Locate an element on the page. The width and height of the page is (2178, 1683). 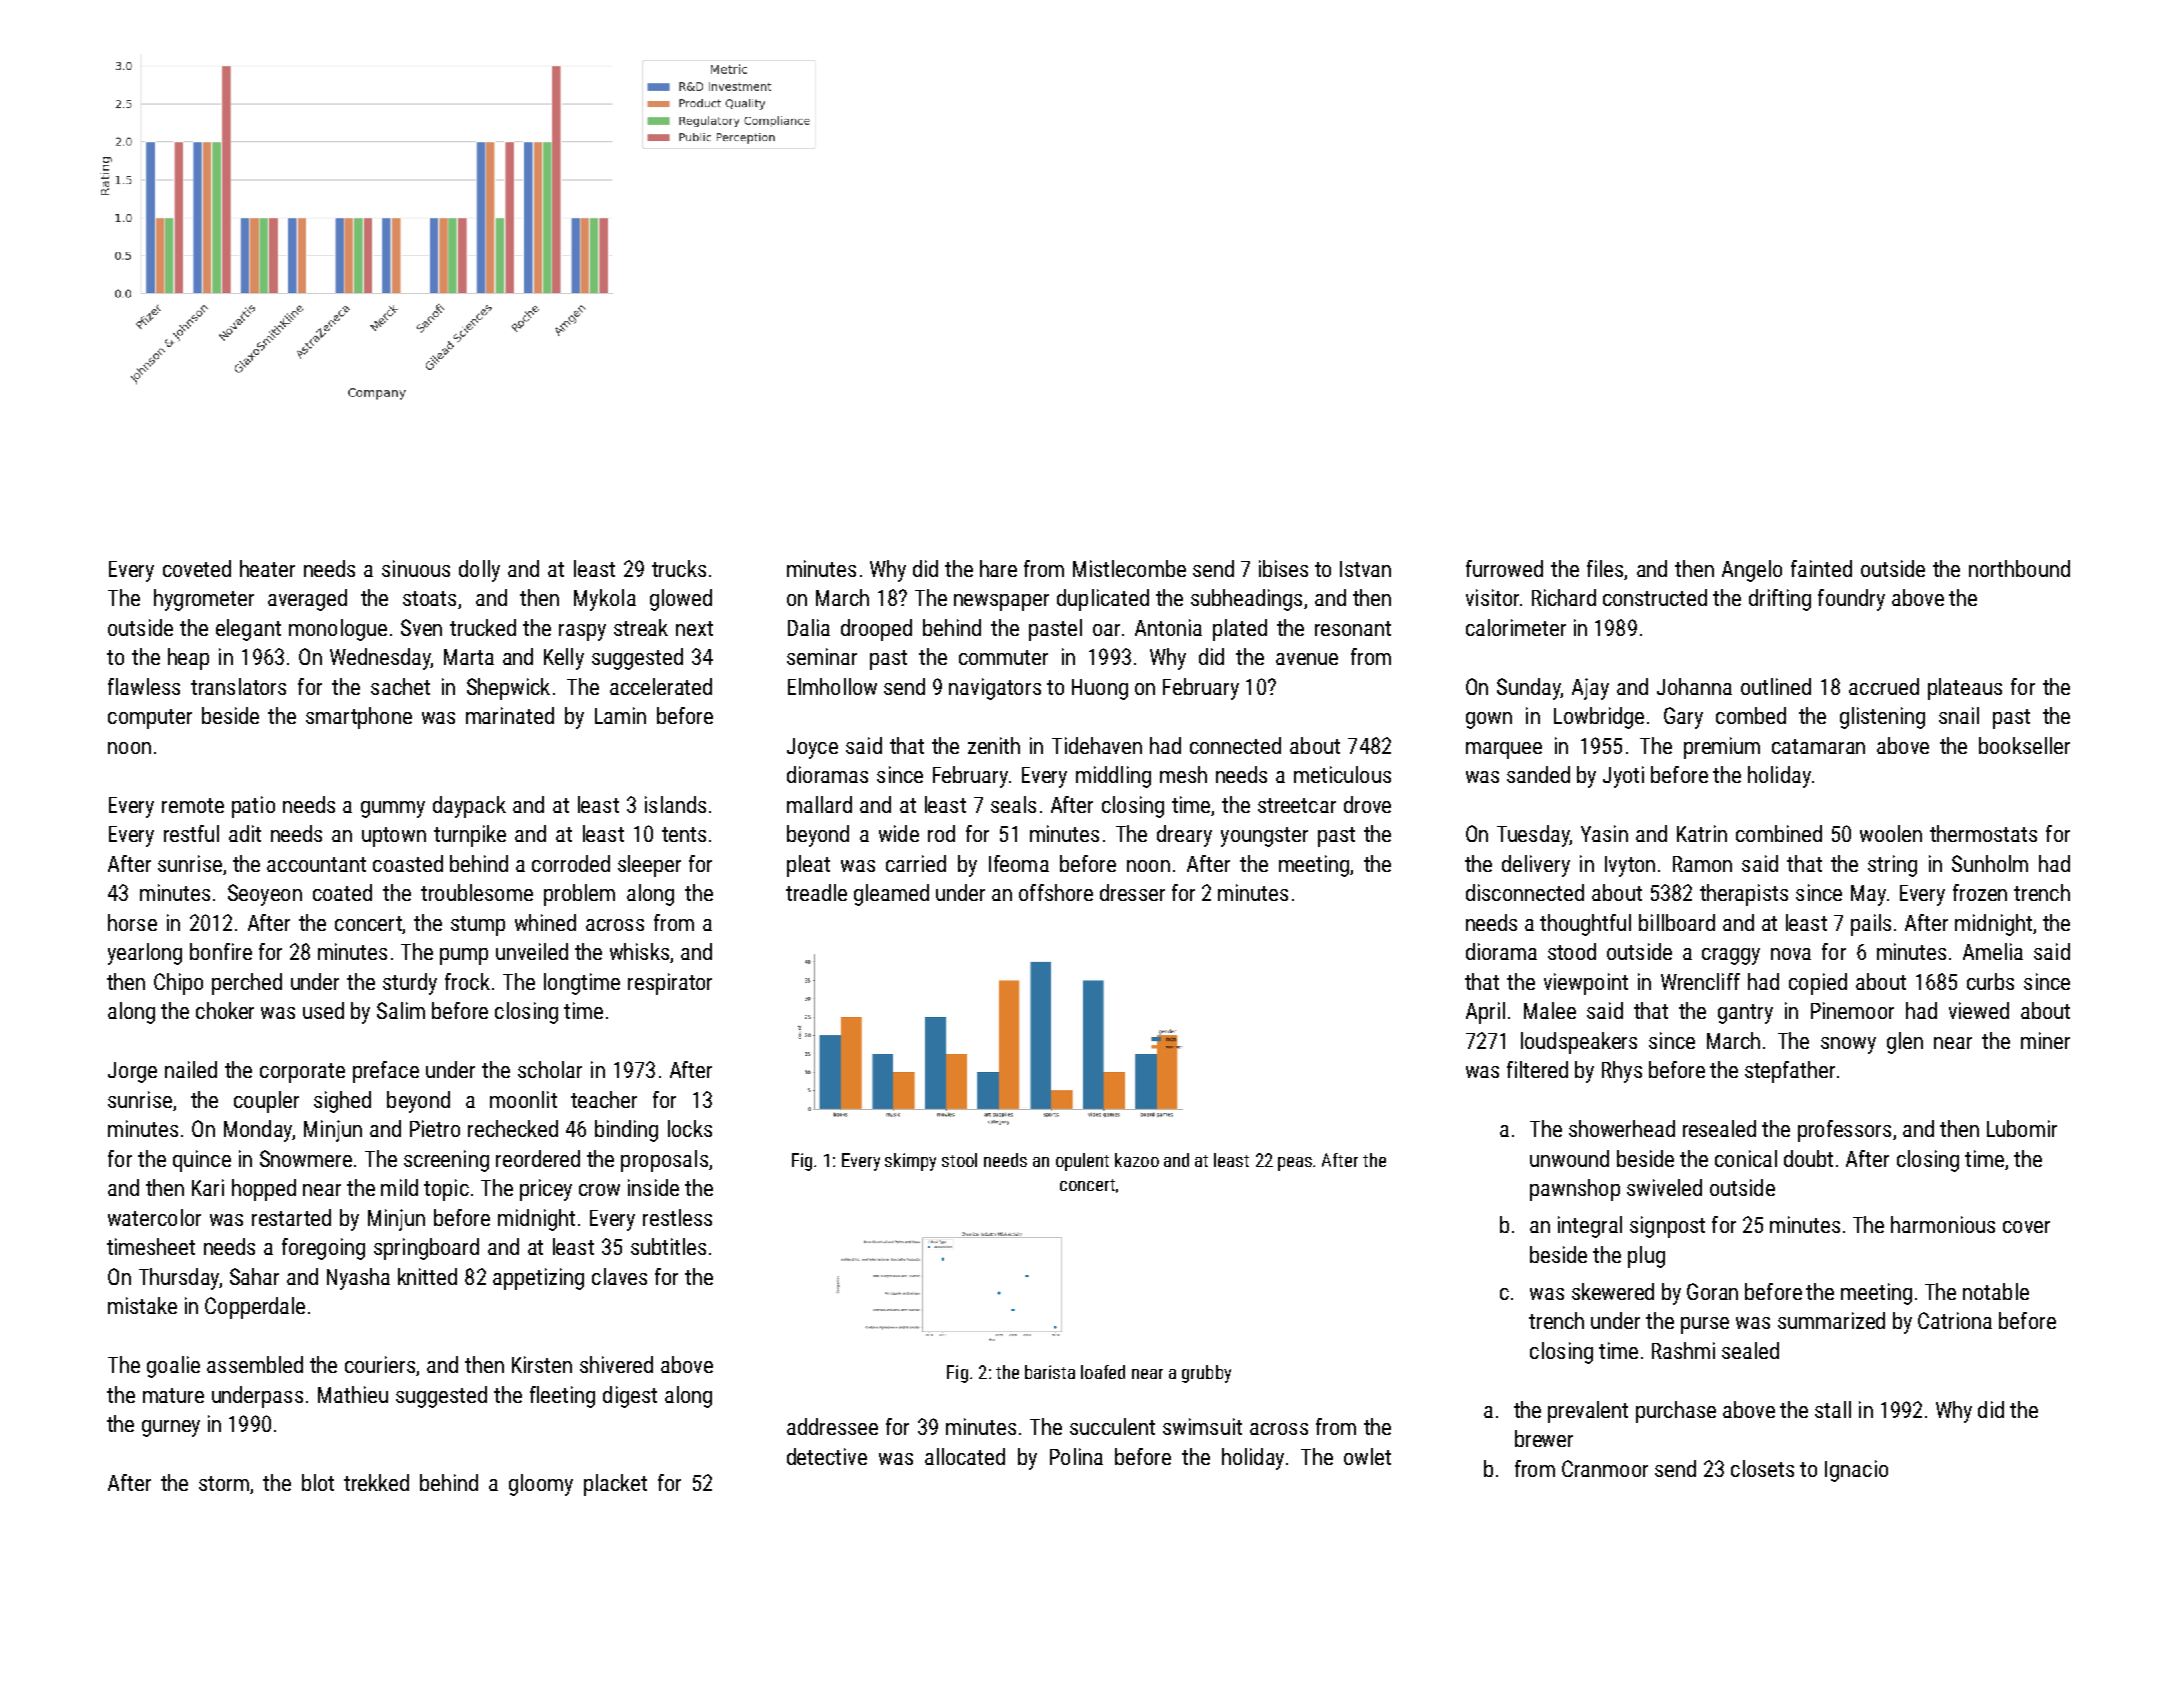
pawnshop is located at coordinates (1575, 1190).
